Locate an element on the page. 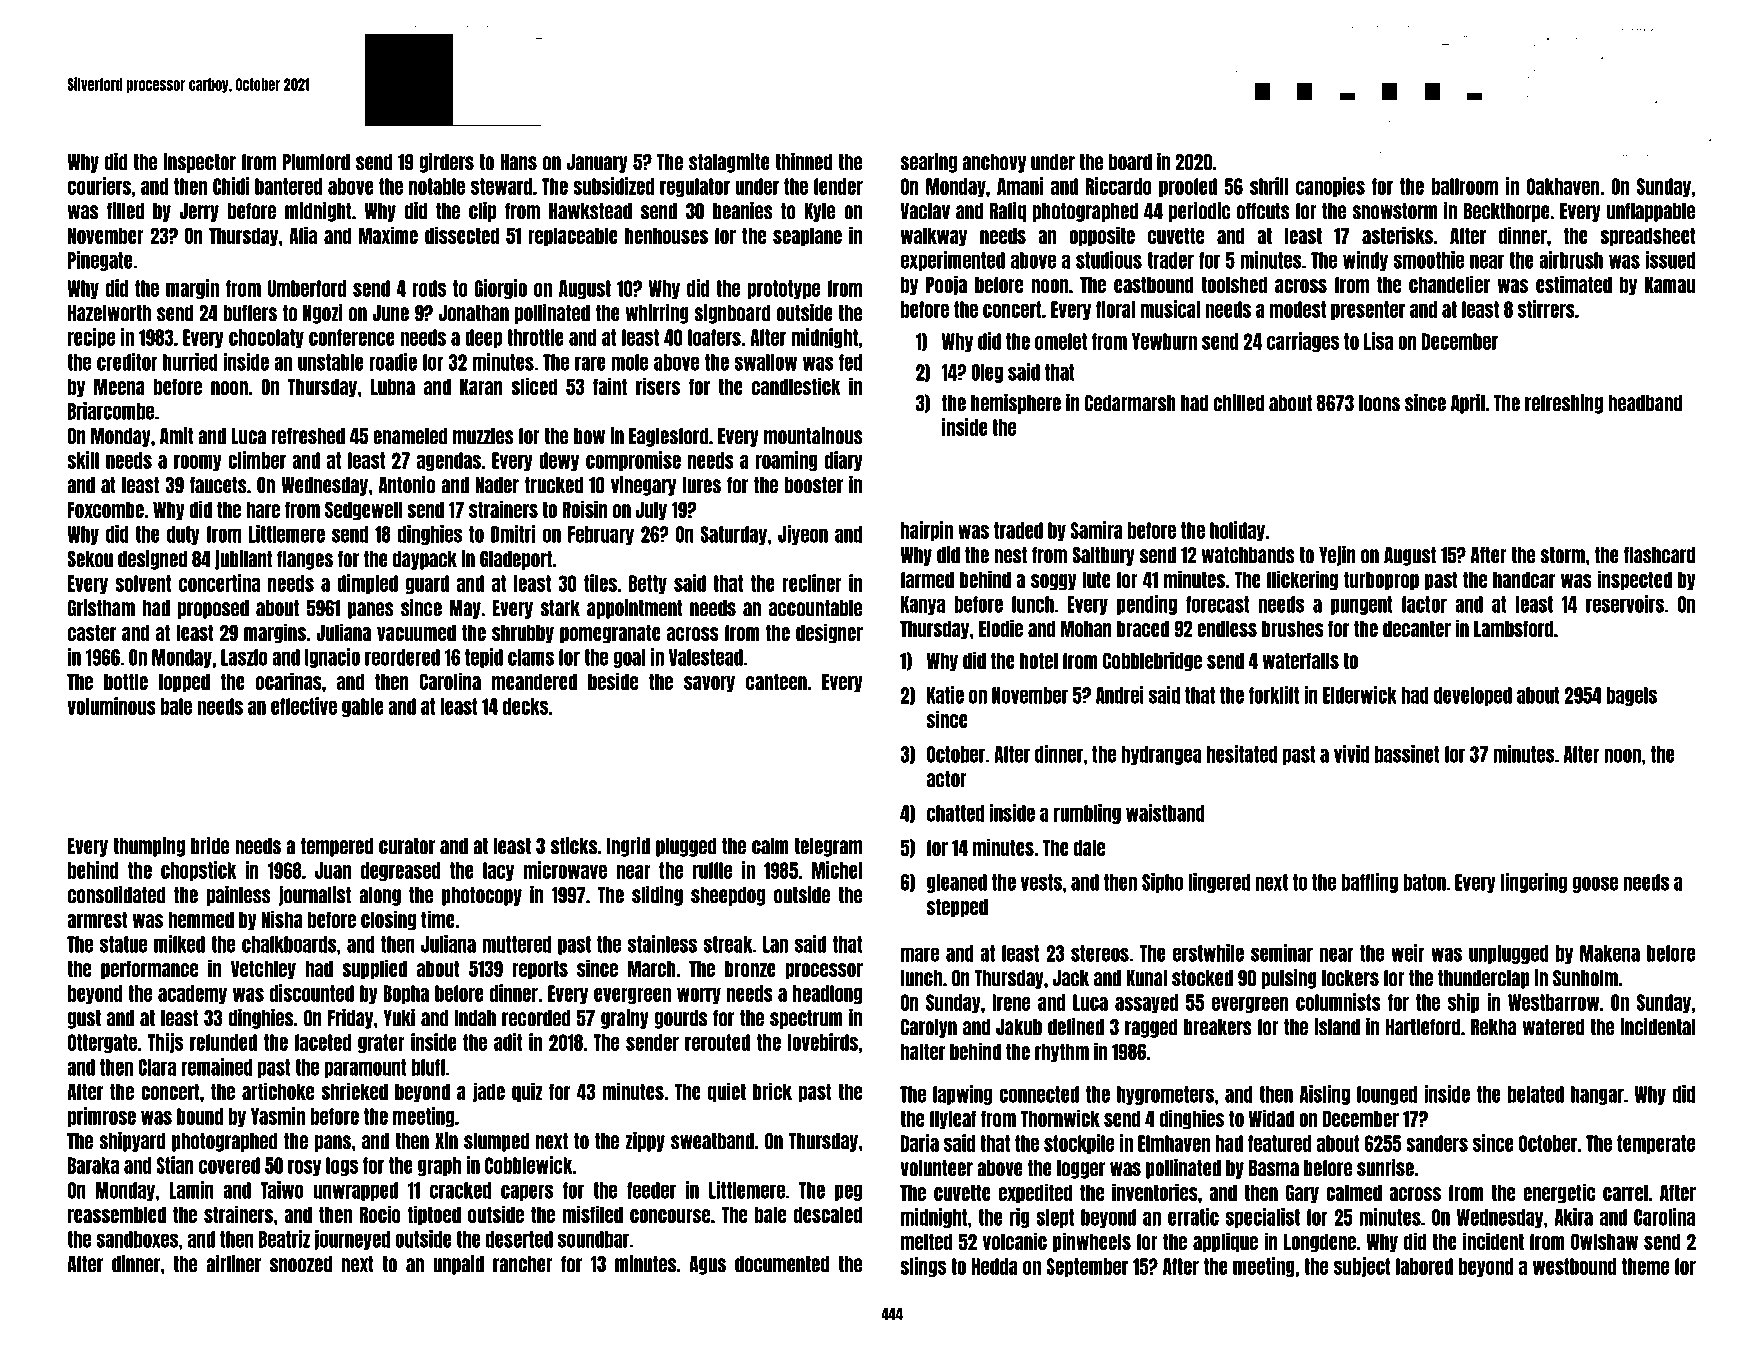 This page has width=1763, height=1362. sweatband is located at coordinates (712, 1141).
